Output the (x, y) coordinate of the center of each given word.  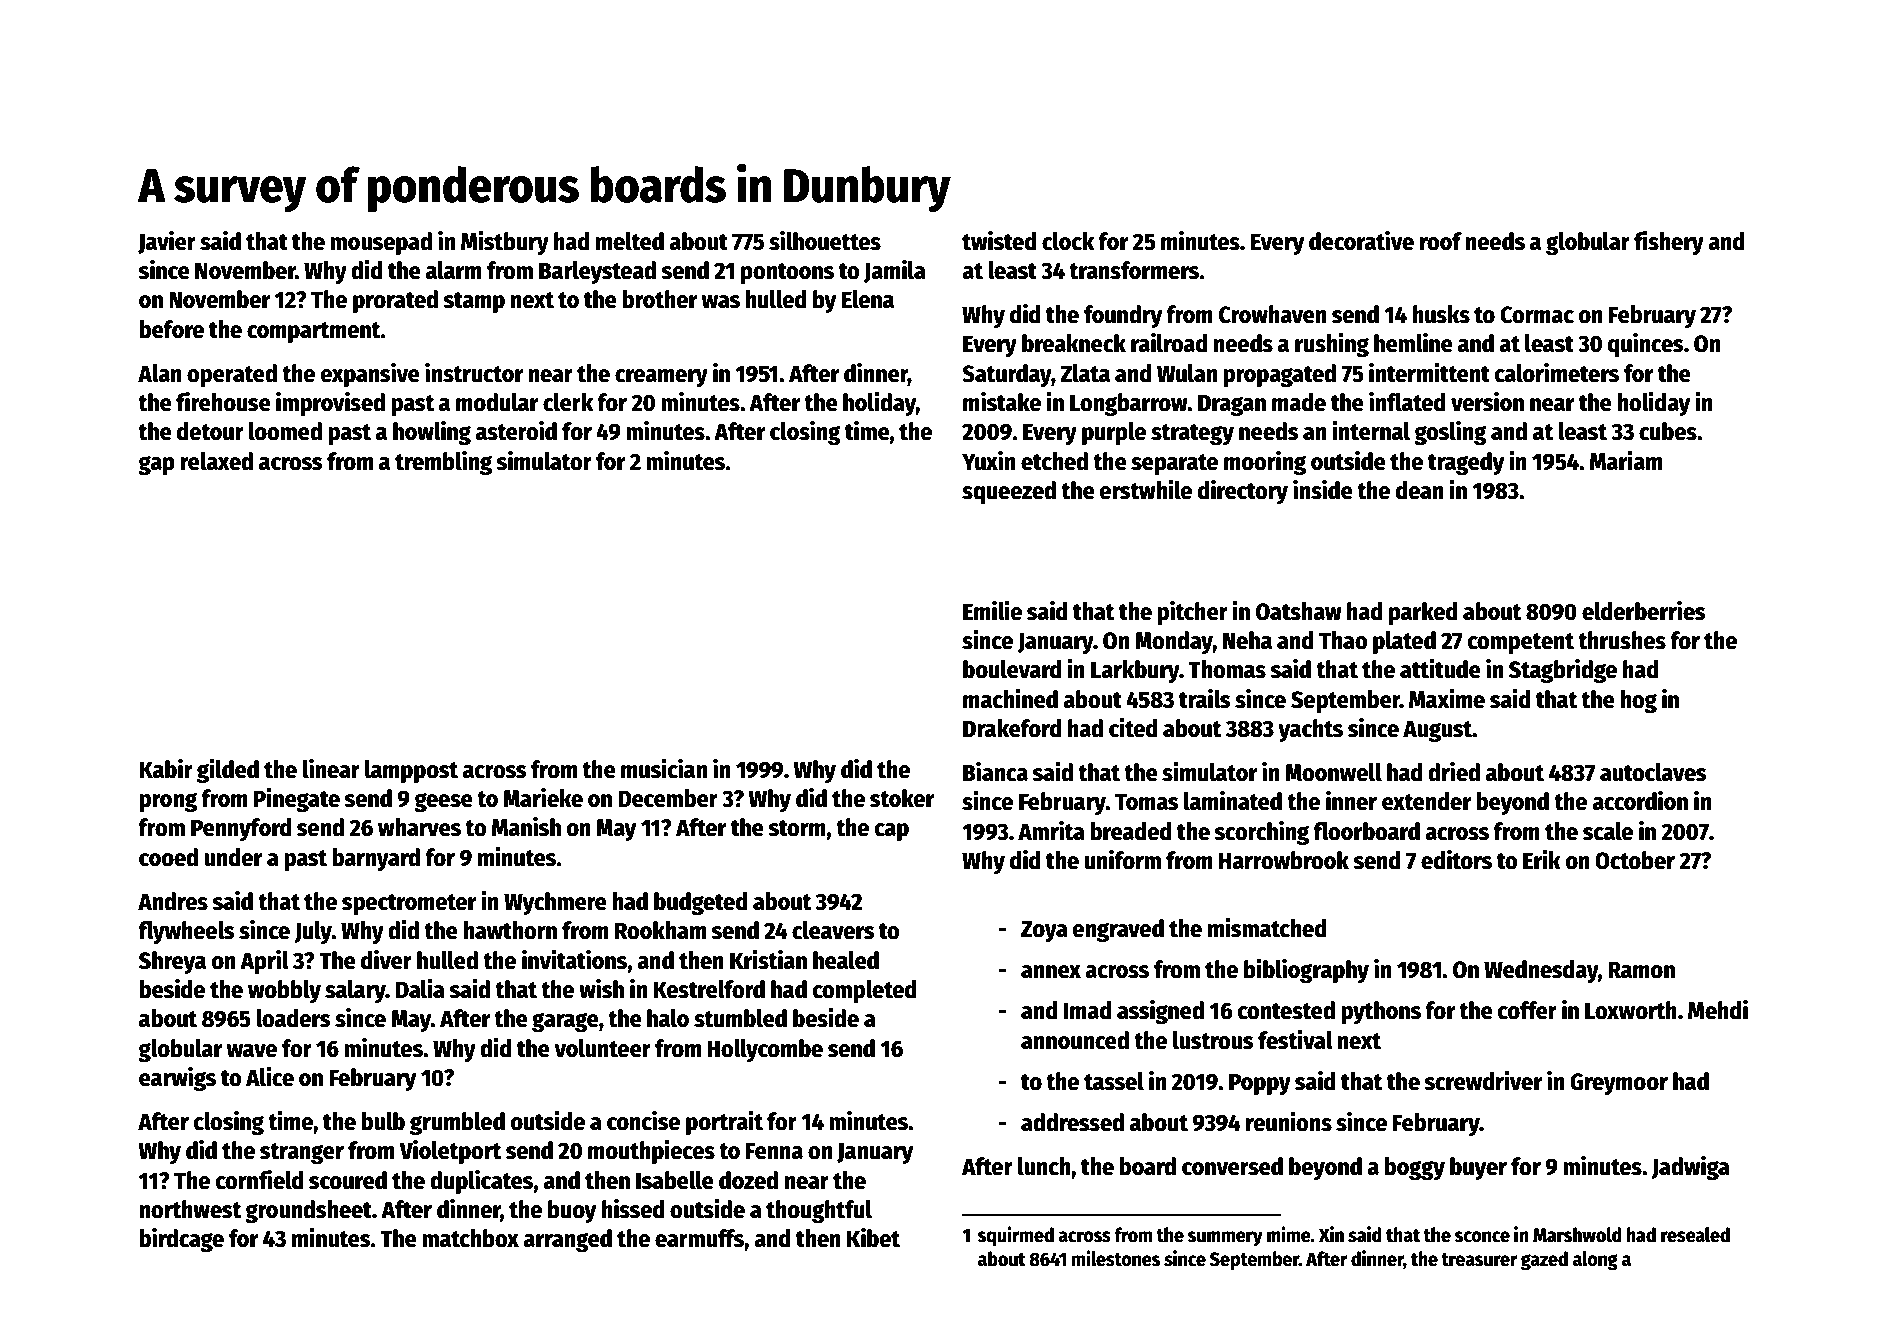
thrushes (1622, 640)
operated (232, 375)
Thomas (1227, 669)
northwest (190, 1209)
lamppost (411, 771)
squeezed (1009, 492)
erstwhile (1146, 490)
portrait (724, 1123)
